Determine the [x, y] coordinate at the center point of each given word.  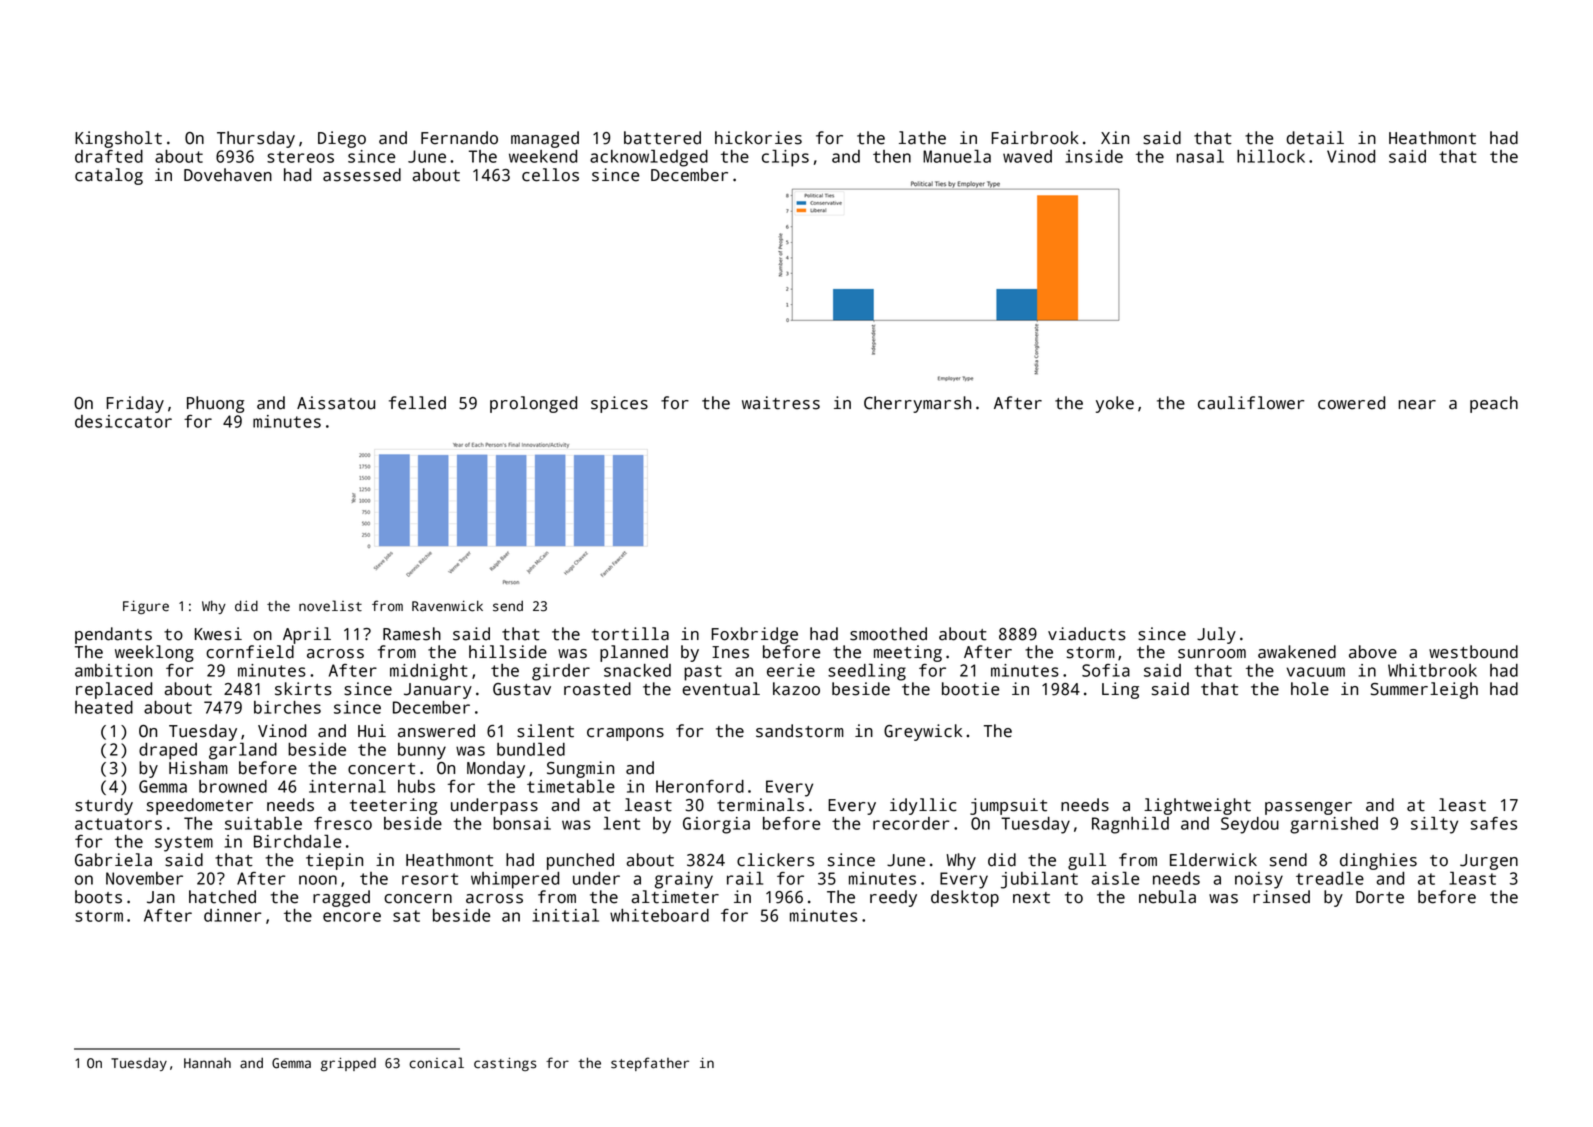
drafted [109, 156]
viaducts [1087, 634]
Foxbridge [754, 635]
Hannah [207, 1063]
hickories [758, 138]
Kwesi [218, 634]
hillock [1271, 156]
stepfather [650, 1064]
